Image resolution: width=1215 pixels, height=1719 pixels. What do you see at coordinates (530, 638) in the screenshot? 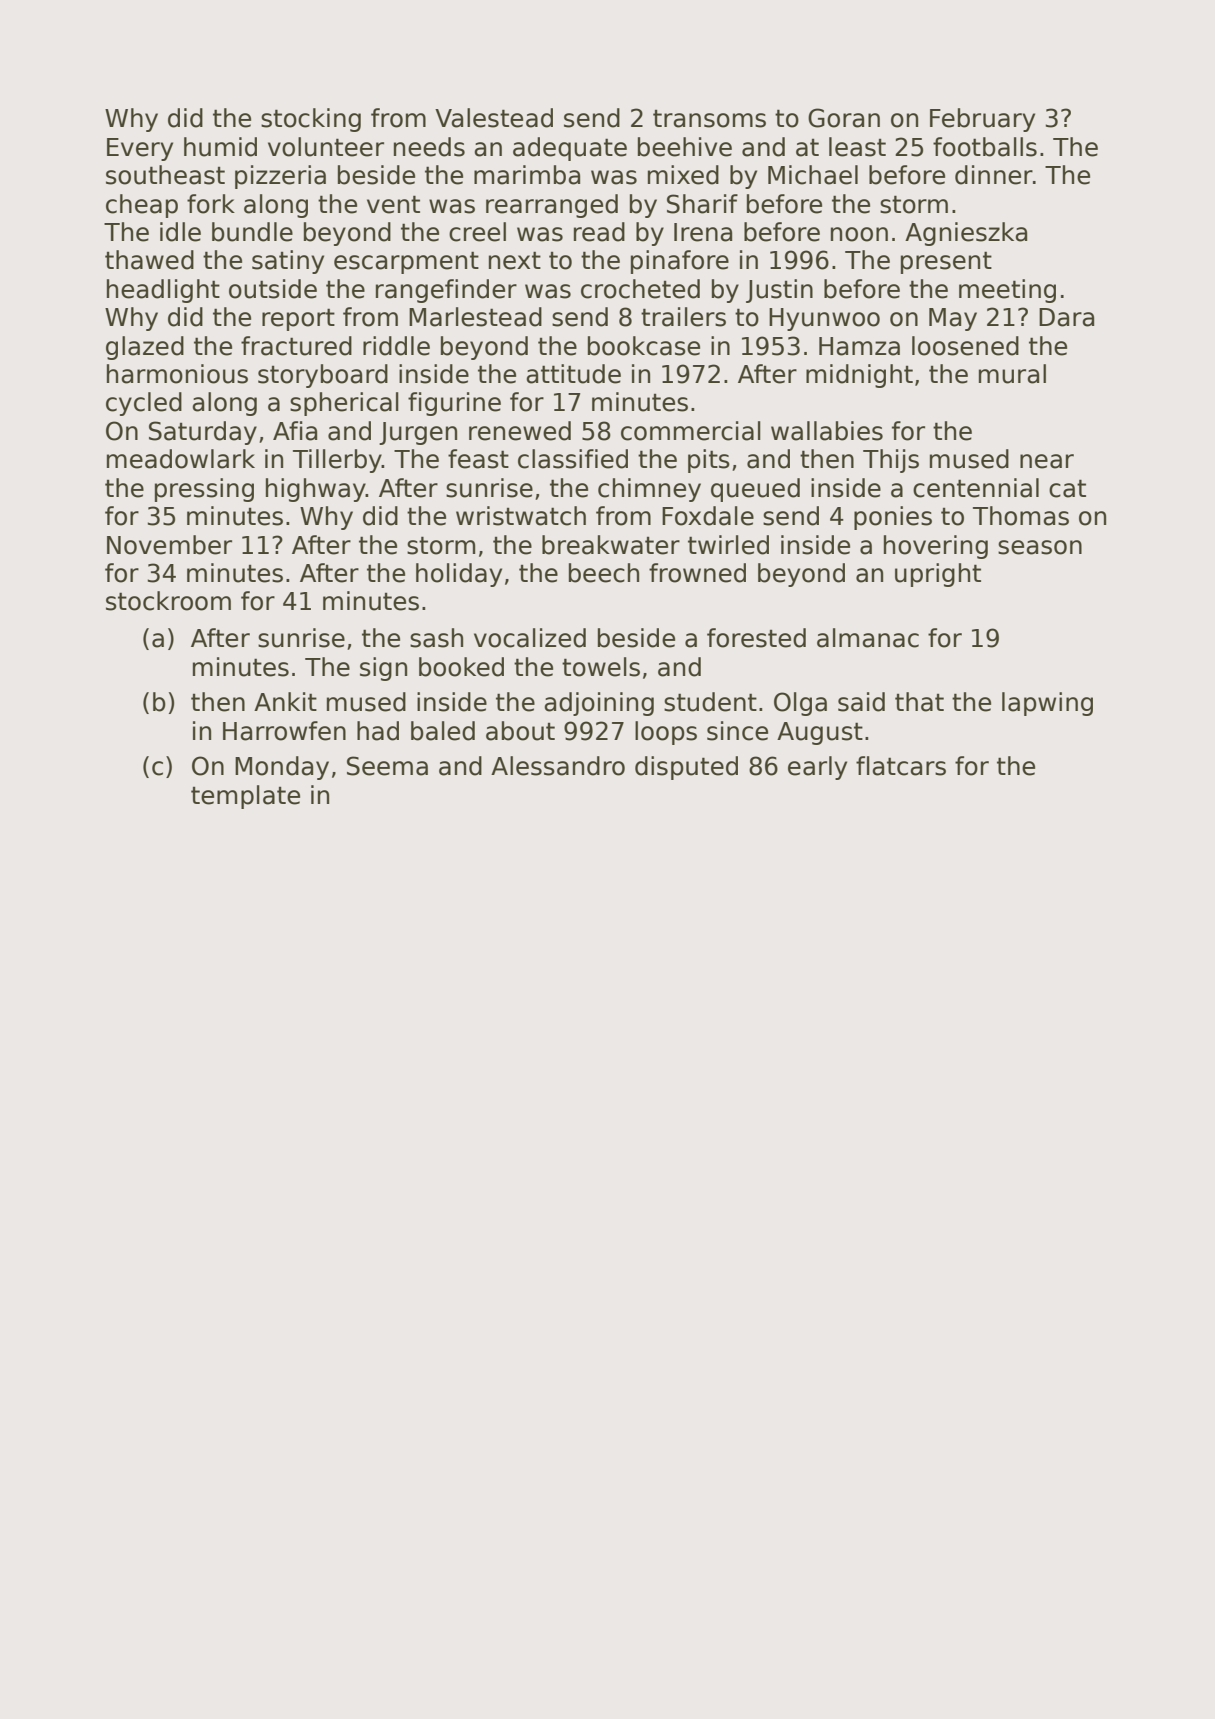
I see `vocalized` at bounding box center [530, 638].
